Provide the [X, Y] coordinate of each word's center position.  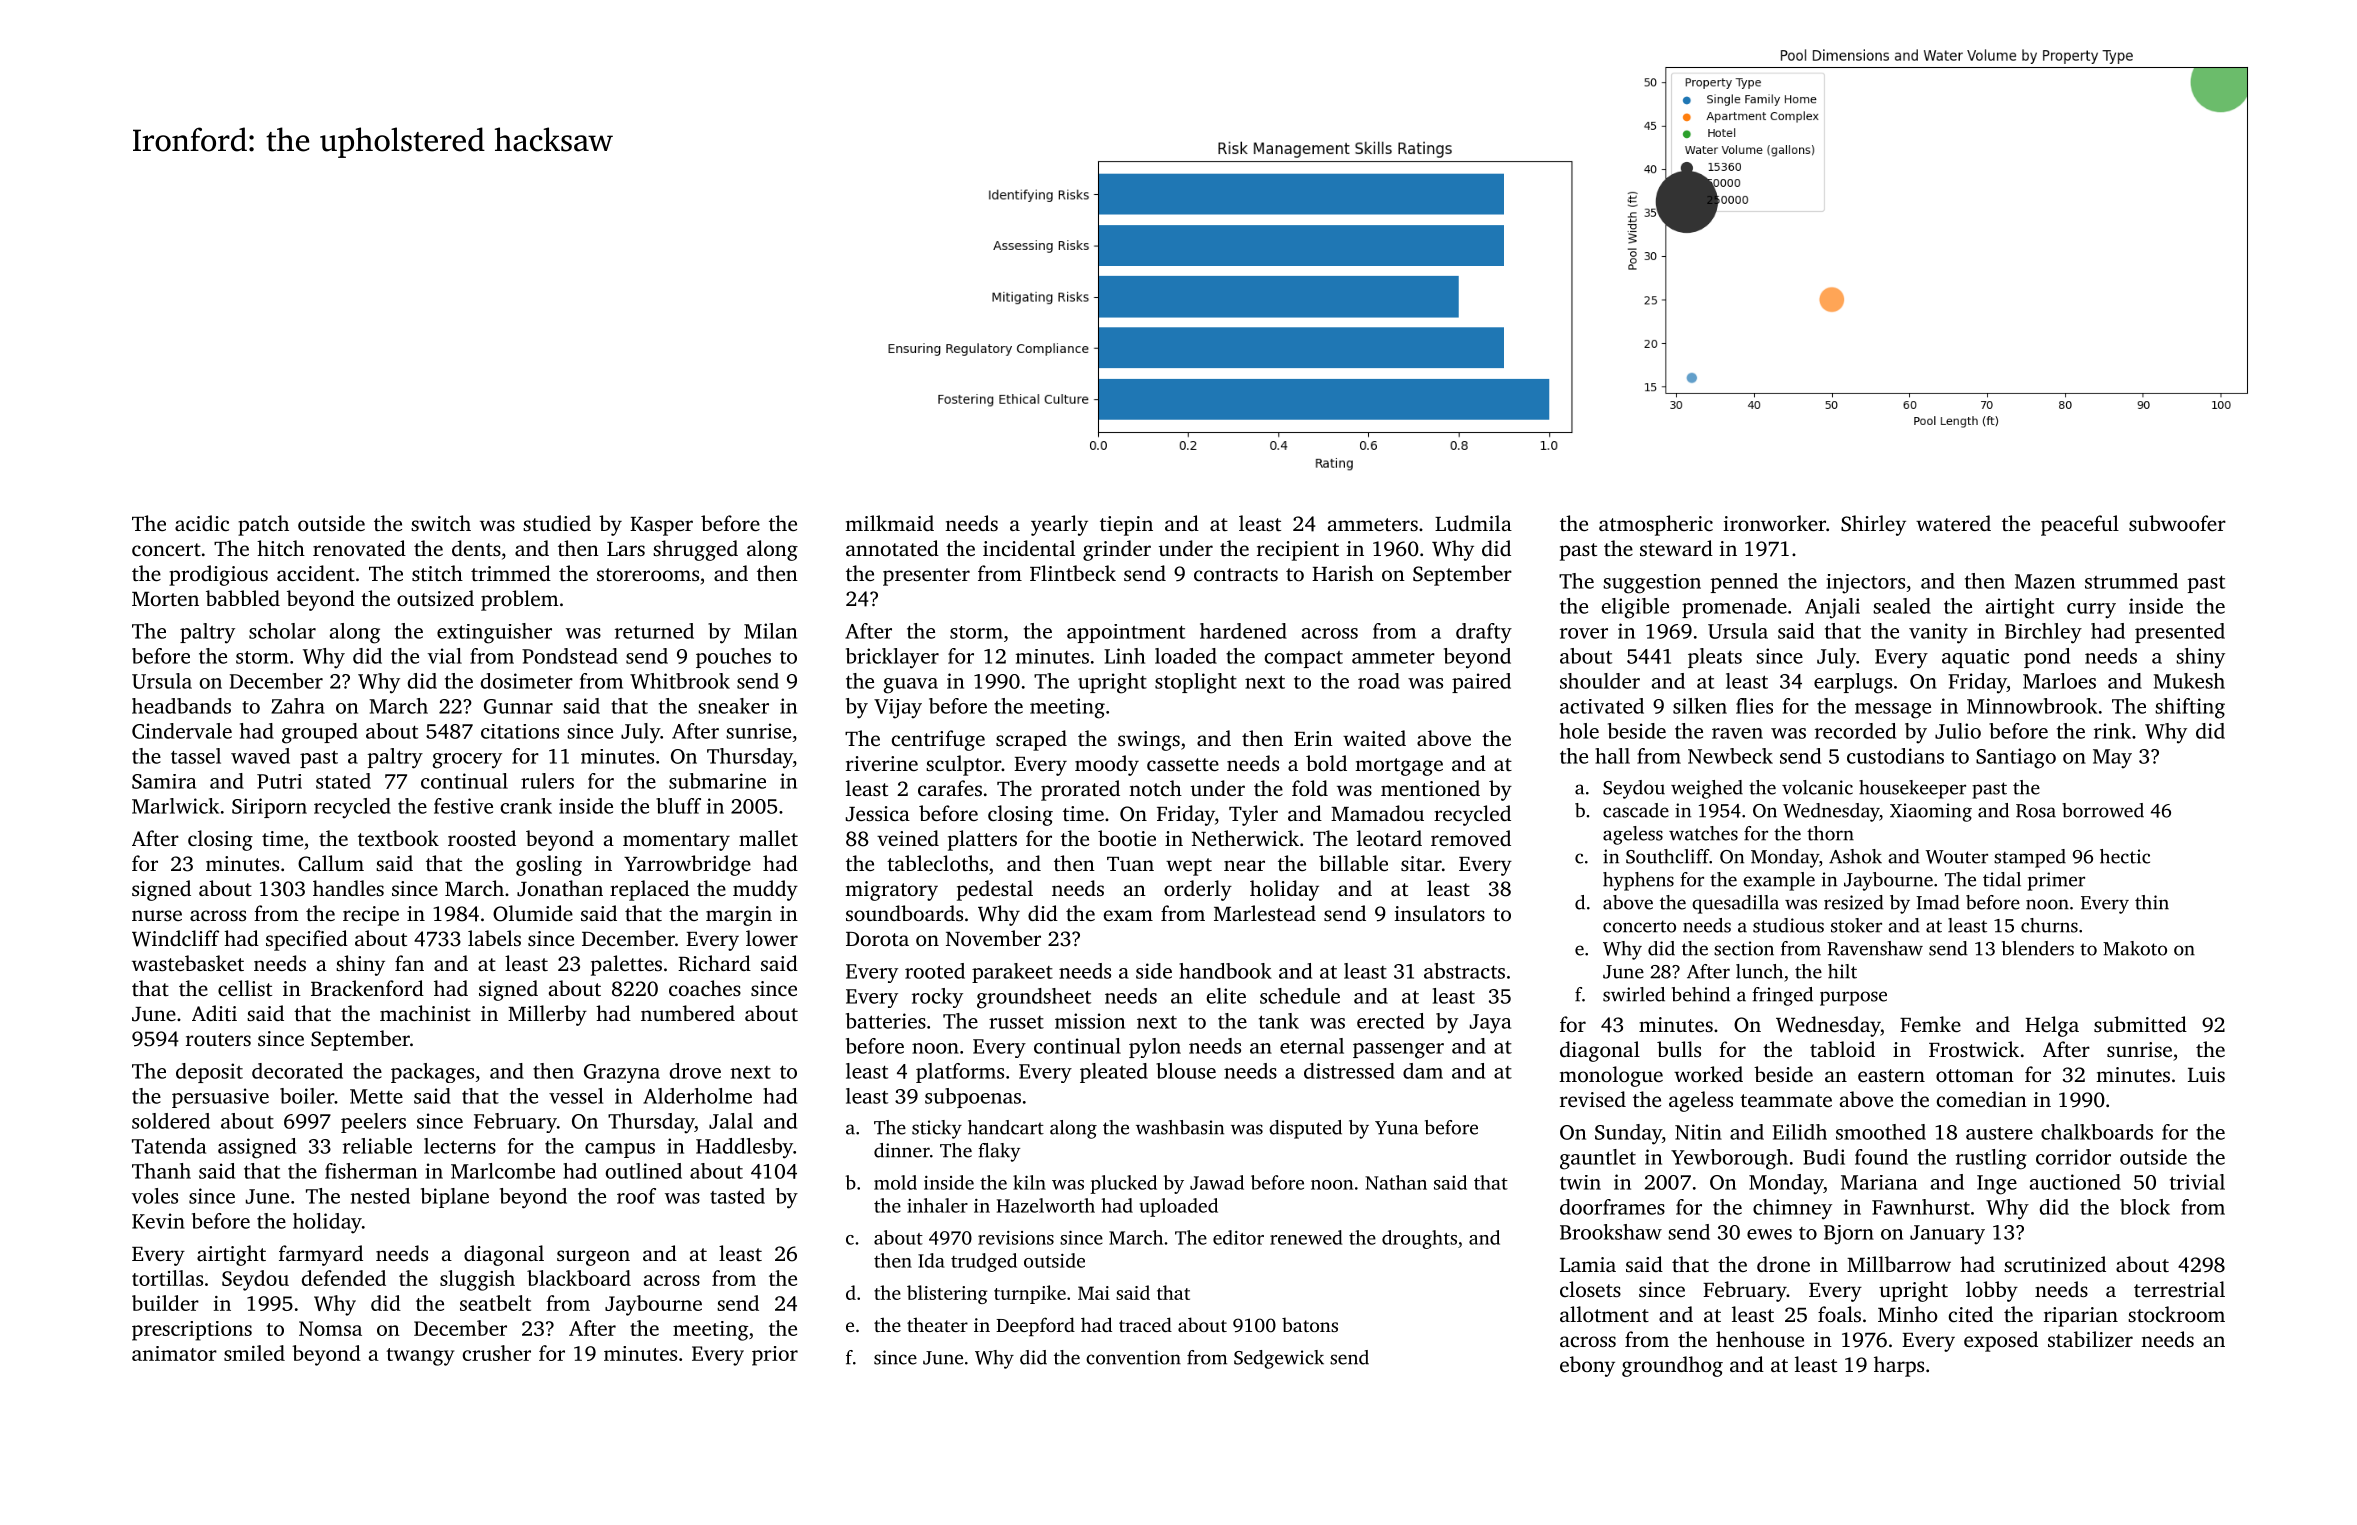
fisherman [371, 1171]
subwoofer [2177, 523]
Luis [2206, 1074]
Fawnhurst [1921, 1207]
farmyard [321, 1255]
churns [2049, 925]
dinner [902, 1150]
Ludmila [1473, 523]
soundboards [904, 913]
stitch [437, 573]
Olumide [533, 913]
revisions [1016, 1238]
